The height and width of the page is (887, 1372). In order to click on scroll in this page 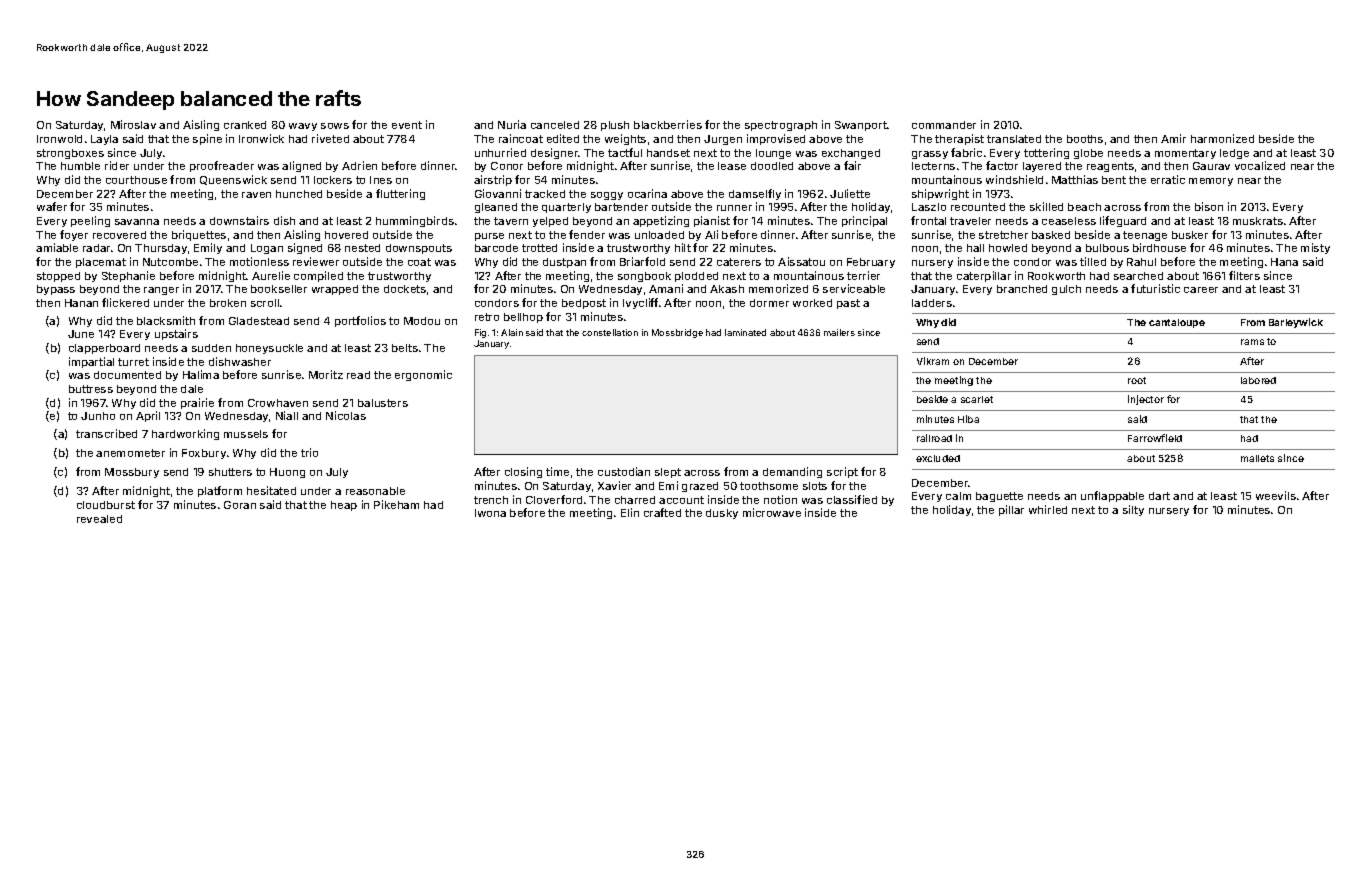, I will do `click(265, 303)`.
